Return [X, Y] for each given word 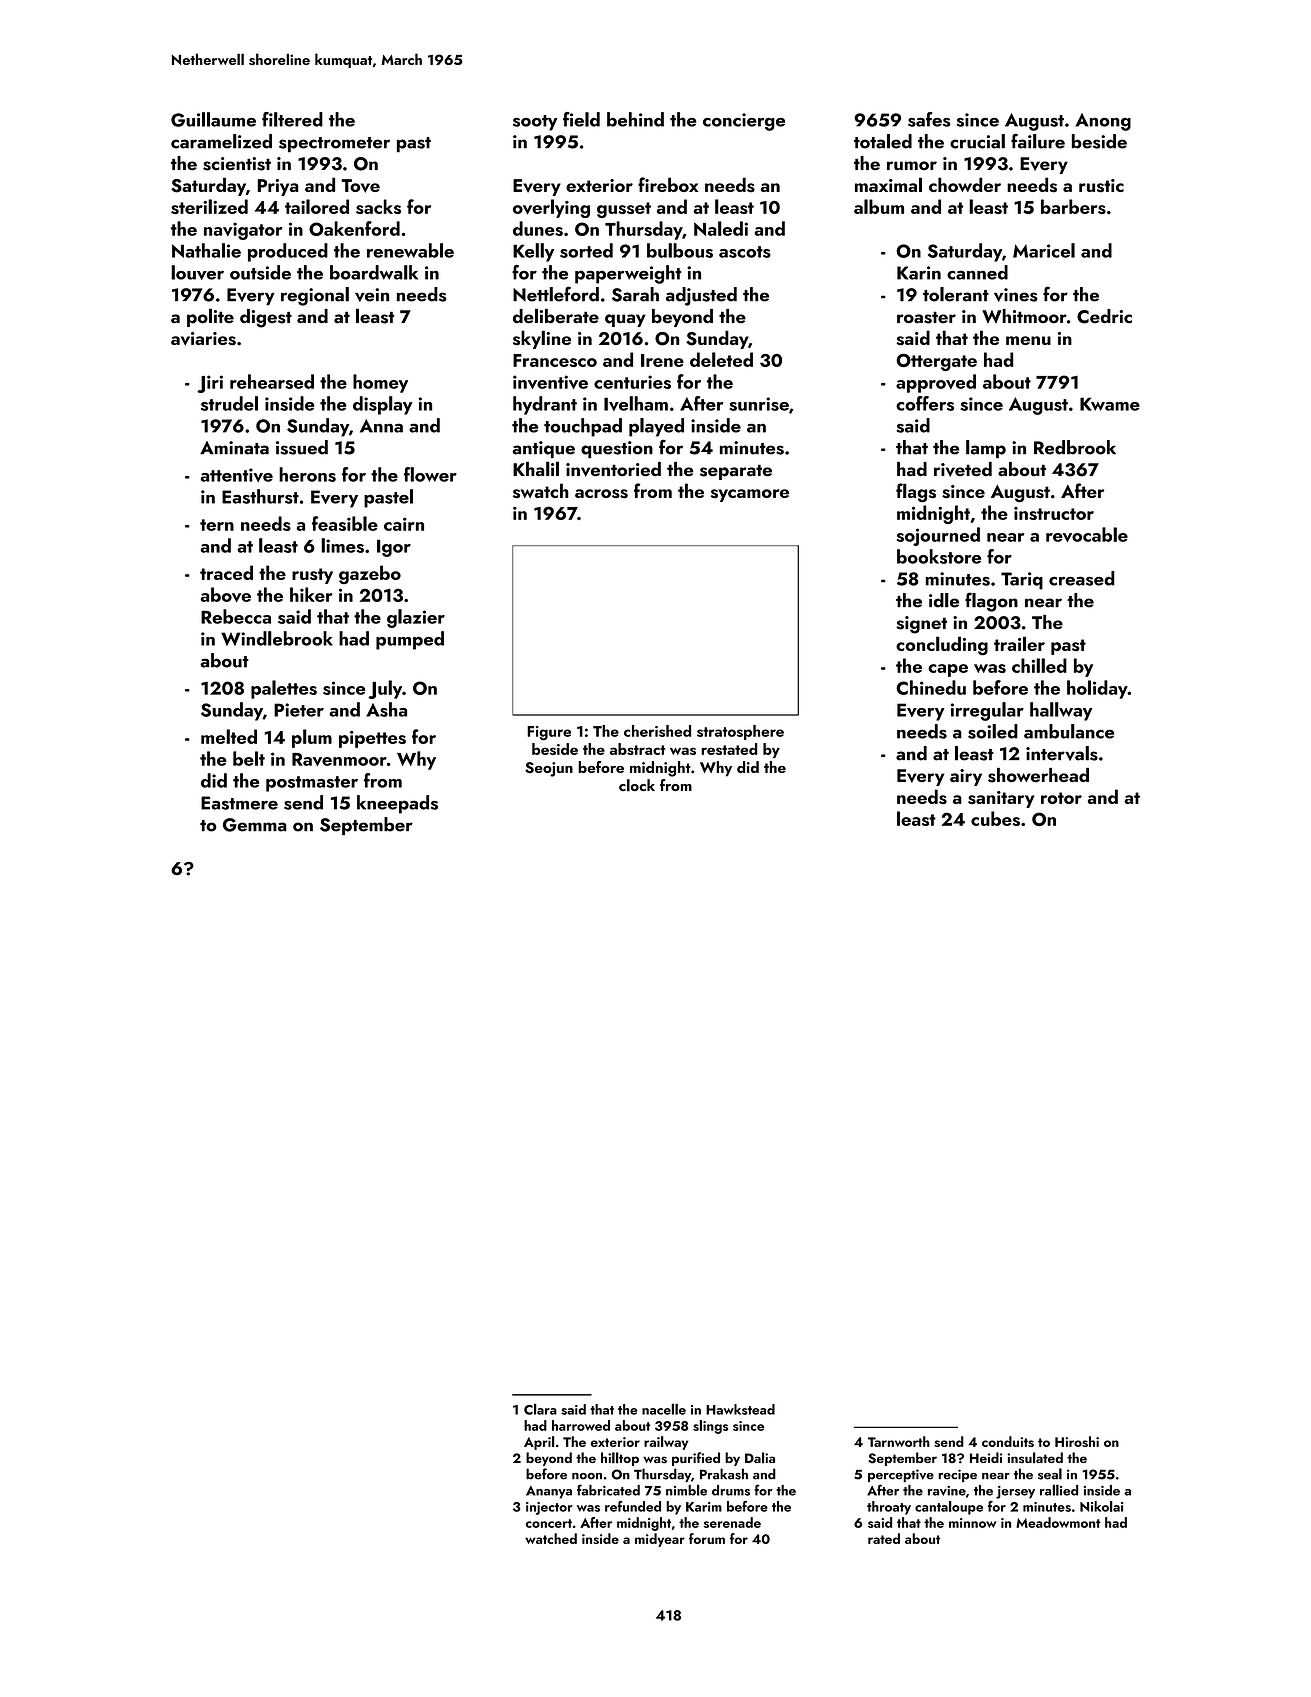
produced [288, 252]
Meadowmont [1058, 1522]
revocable [1087, 534]
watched [551, 1538]
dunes [538, 228]
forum [707, 1538]
